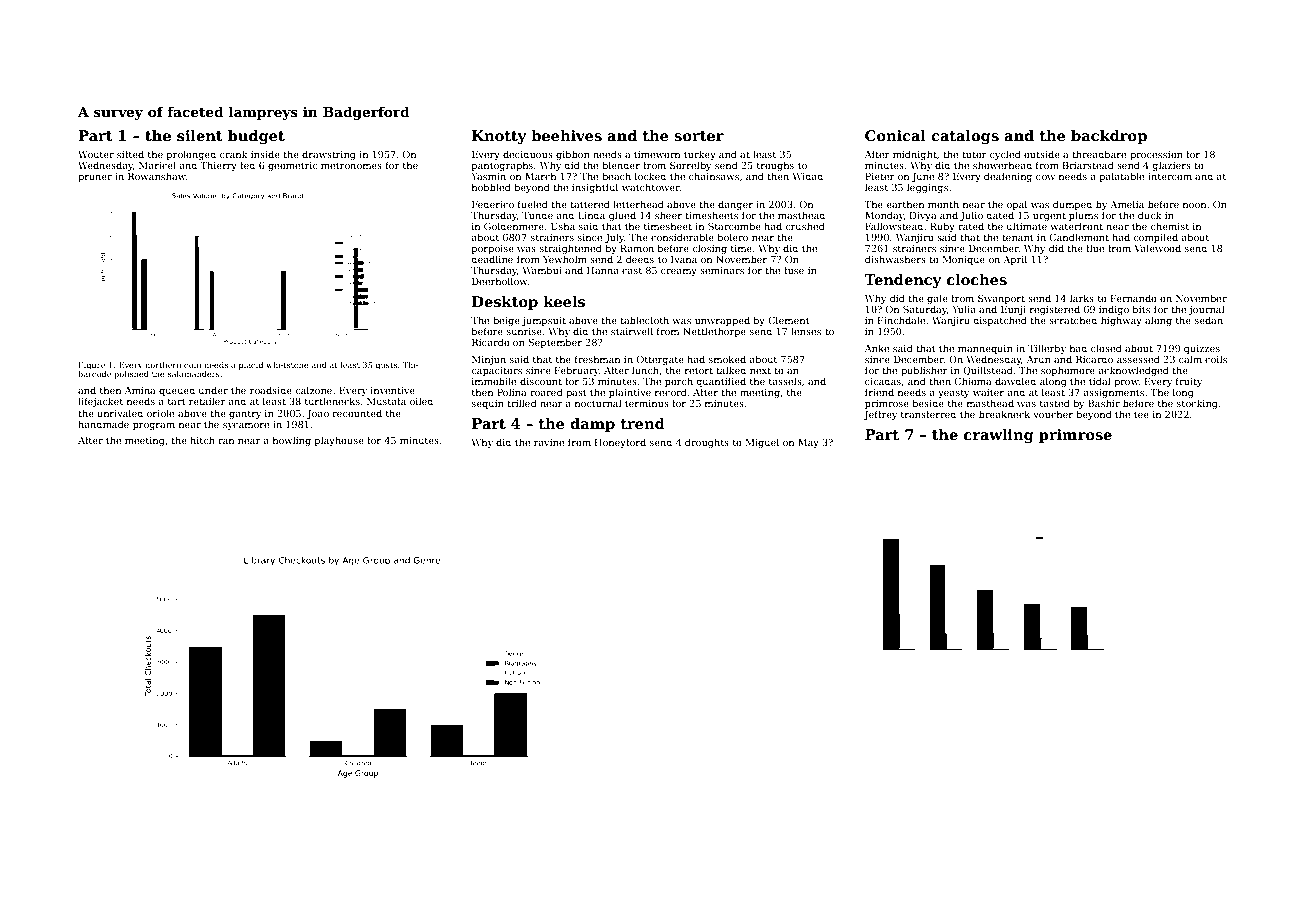  I want to click on Clement, so click(789, 320).
